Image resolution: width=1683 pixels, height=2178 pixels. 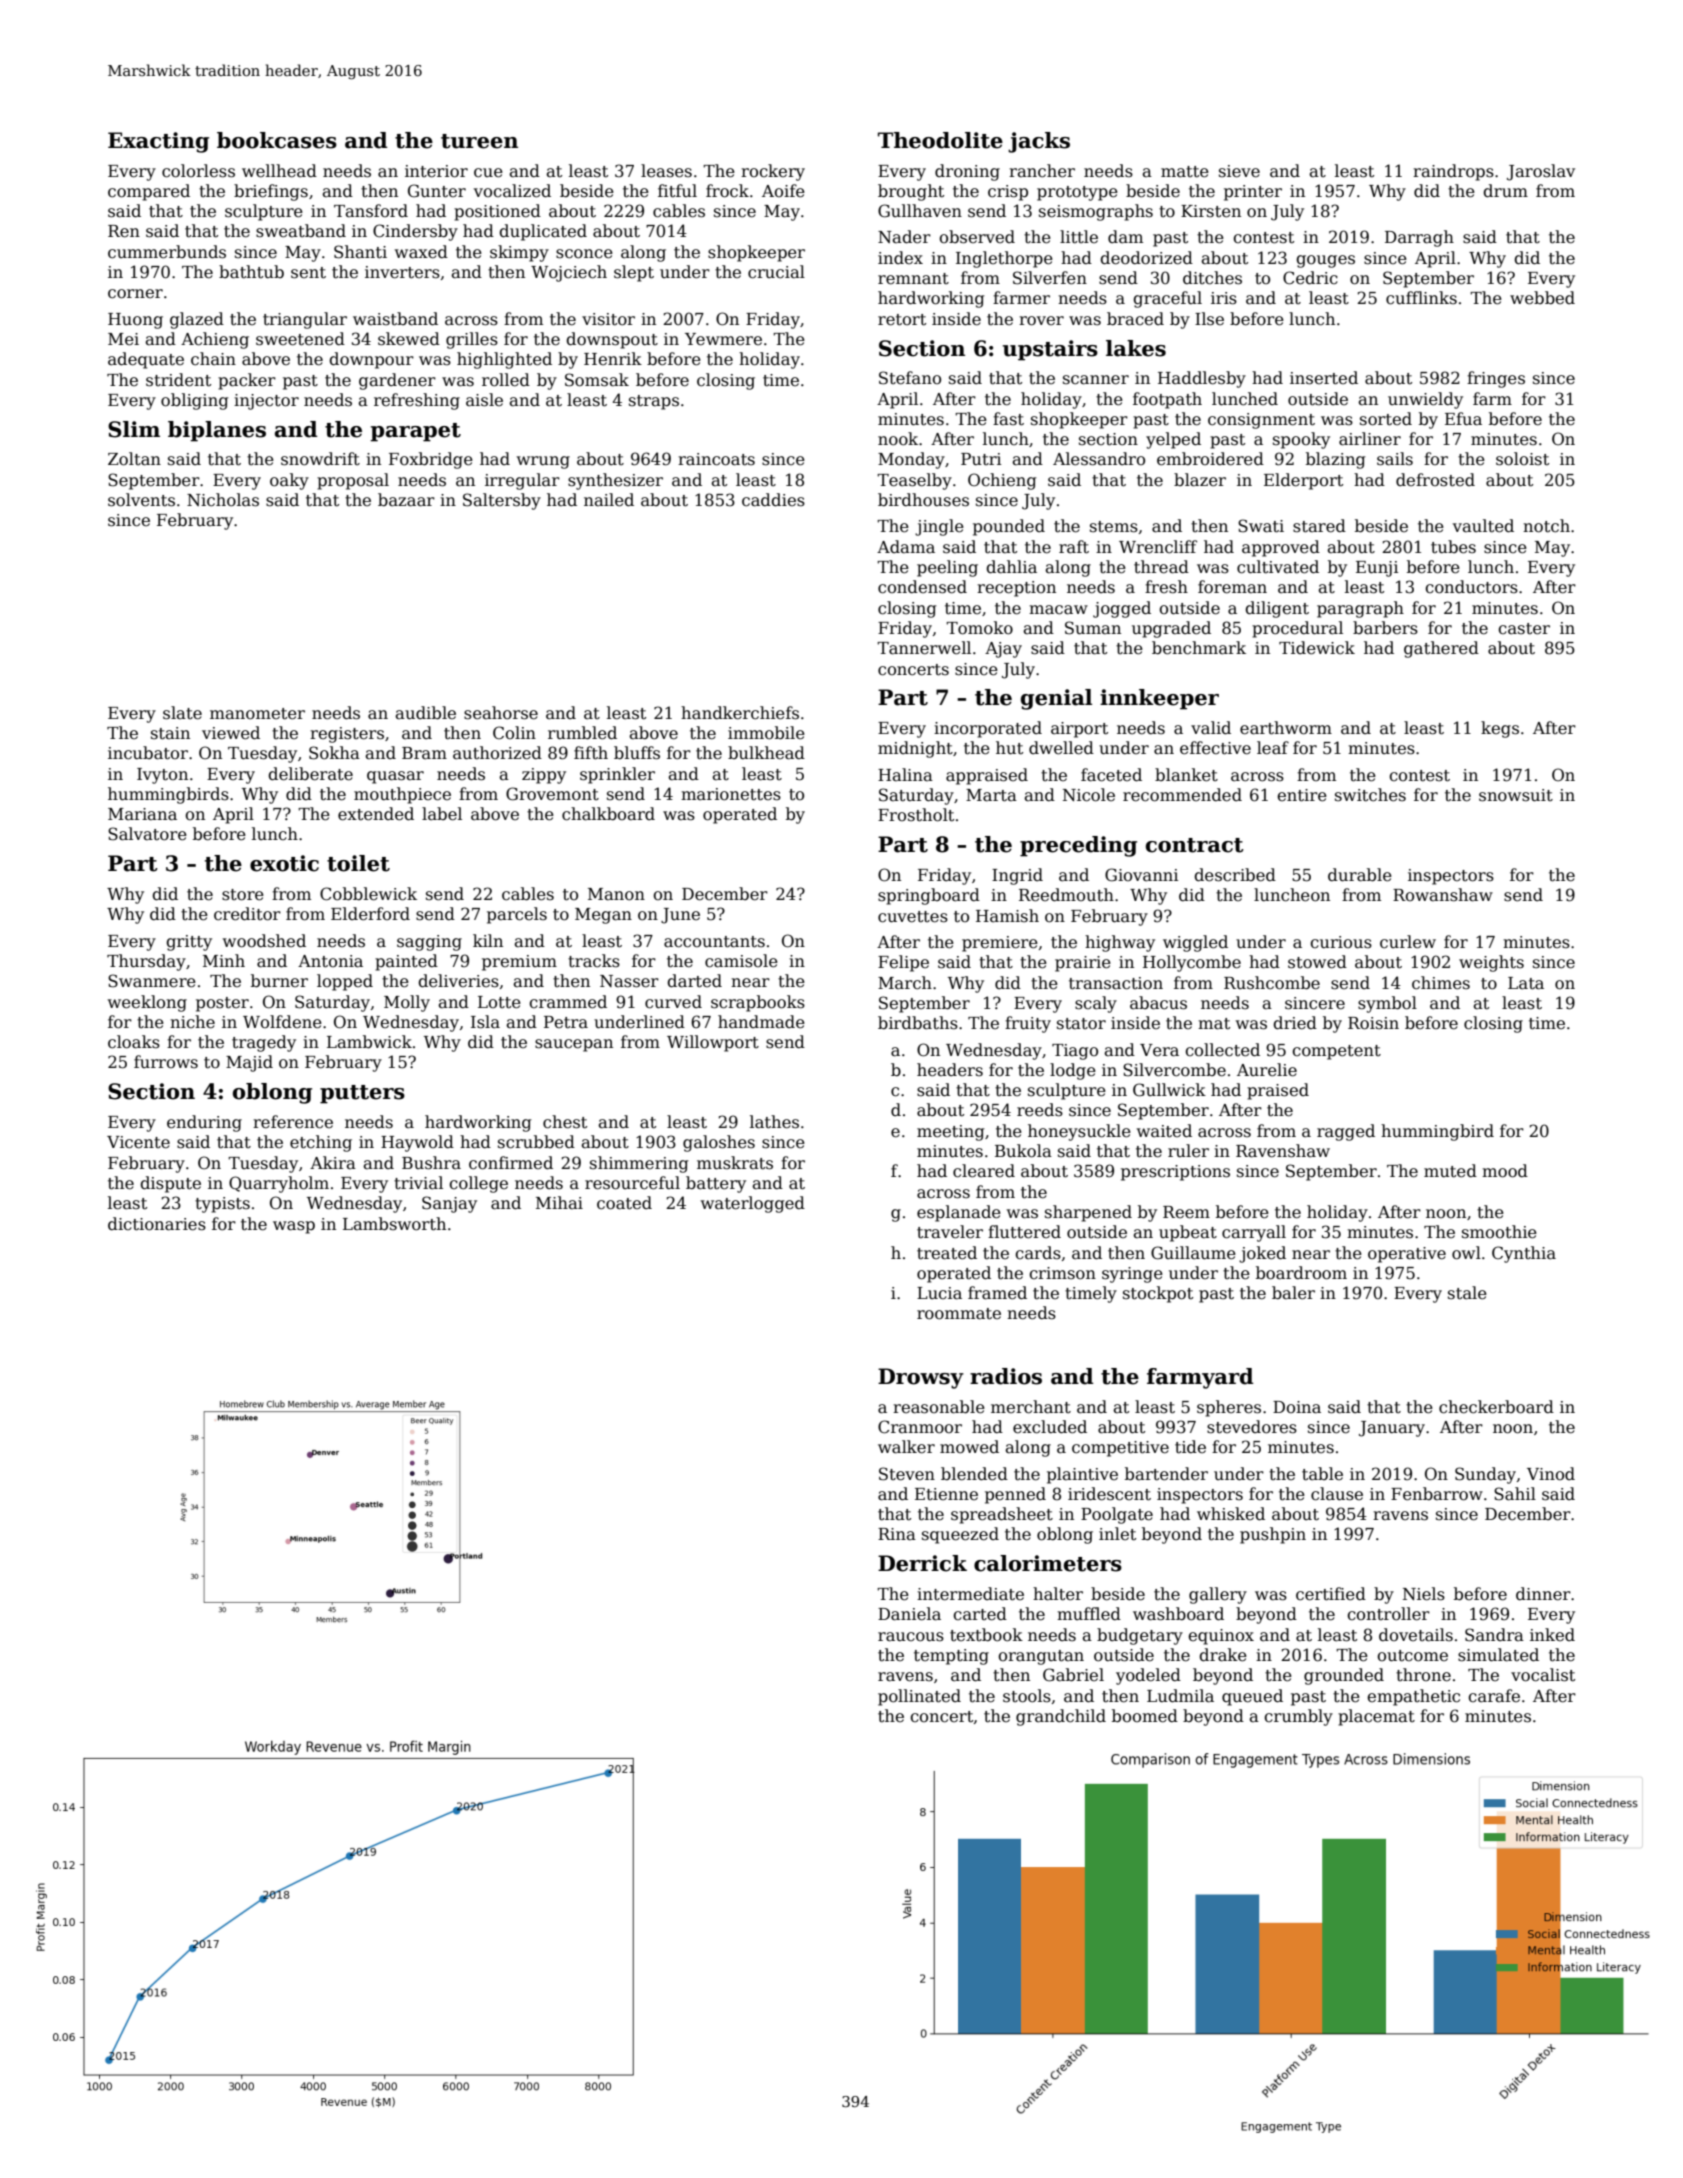 I want to click on Etienne, so click(x=946, y=1494).
